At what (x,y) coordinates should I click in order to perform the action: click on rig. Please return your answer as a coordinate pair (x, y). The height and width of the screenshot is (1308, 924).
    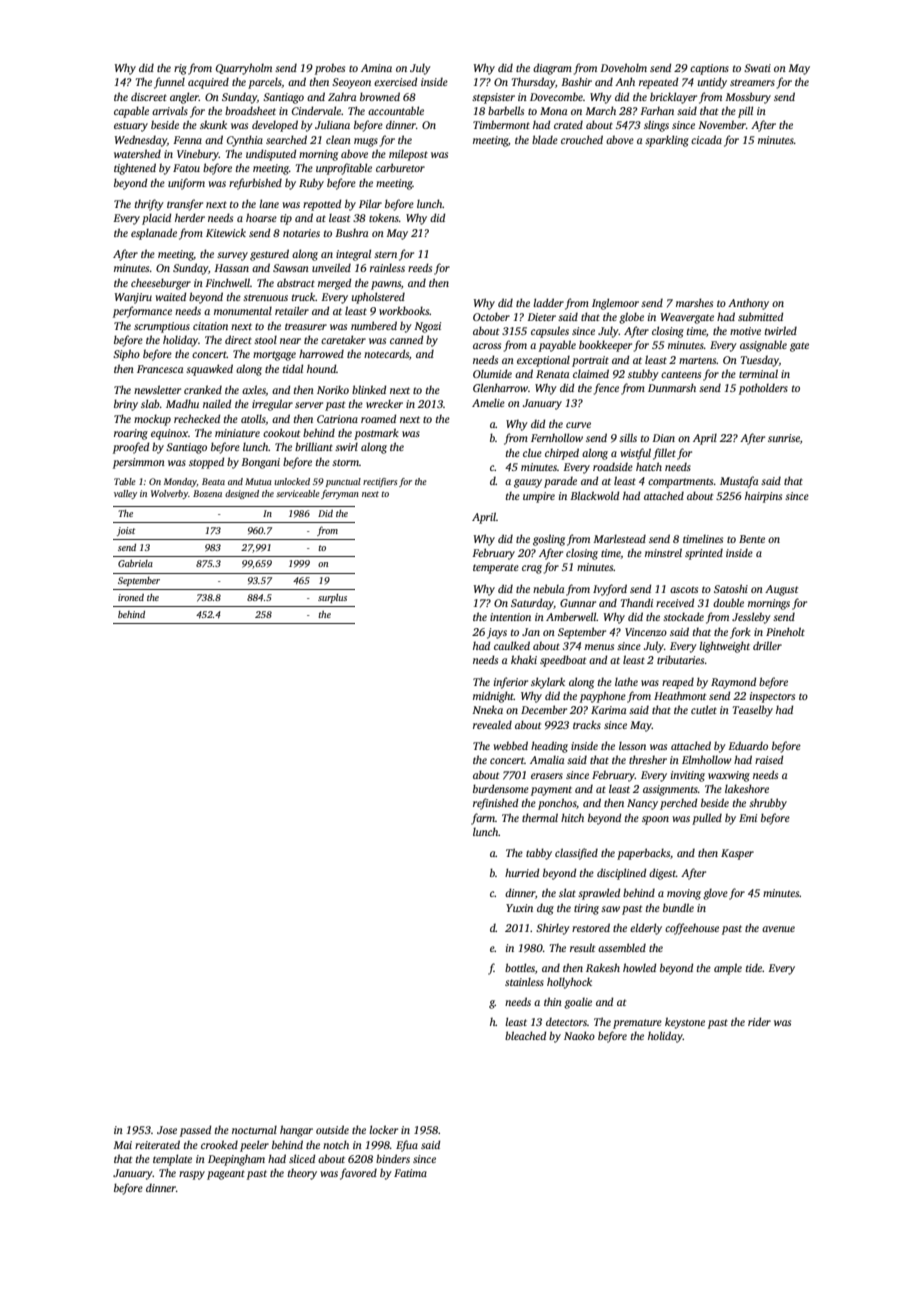
    Looking at the image, I should click on (180, 69).
